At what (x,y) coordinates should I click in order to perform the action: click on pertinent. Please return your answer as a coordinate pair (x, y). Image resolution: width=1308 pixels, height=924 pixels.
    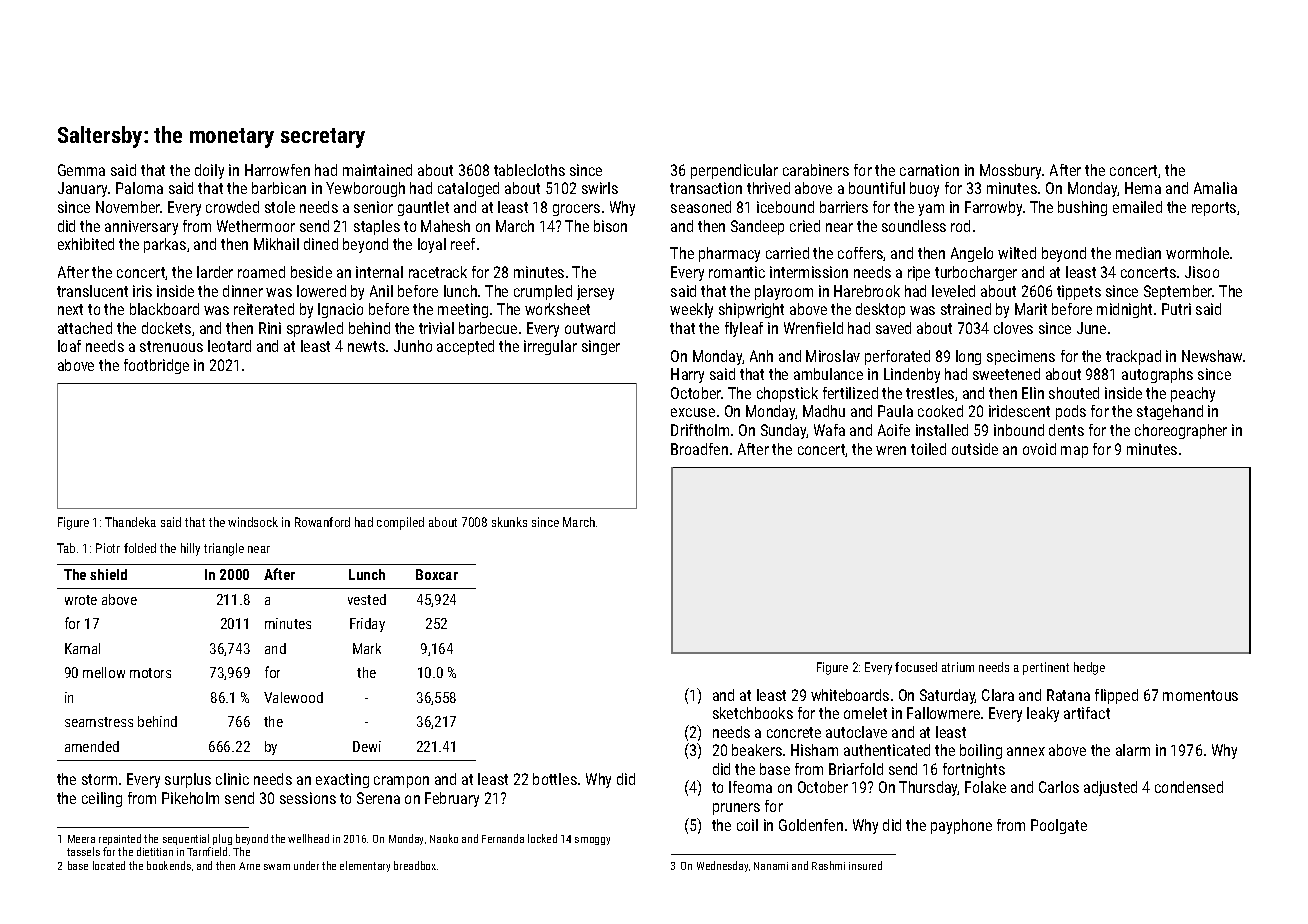
    Looking at the image, I should click on (1046, 668).
